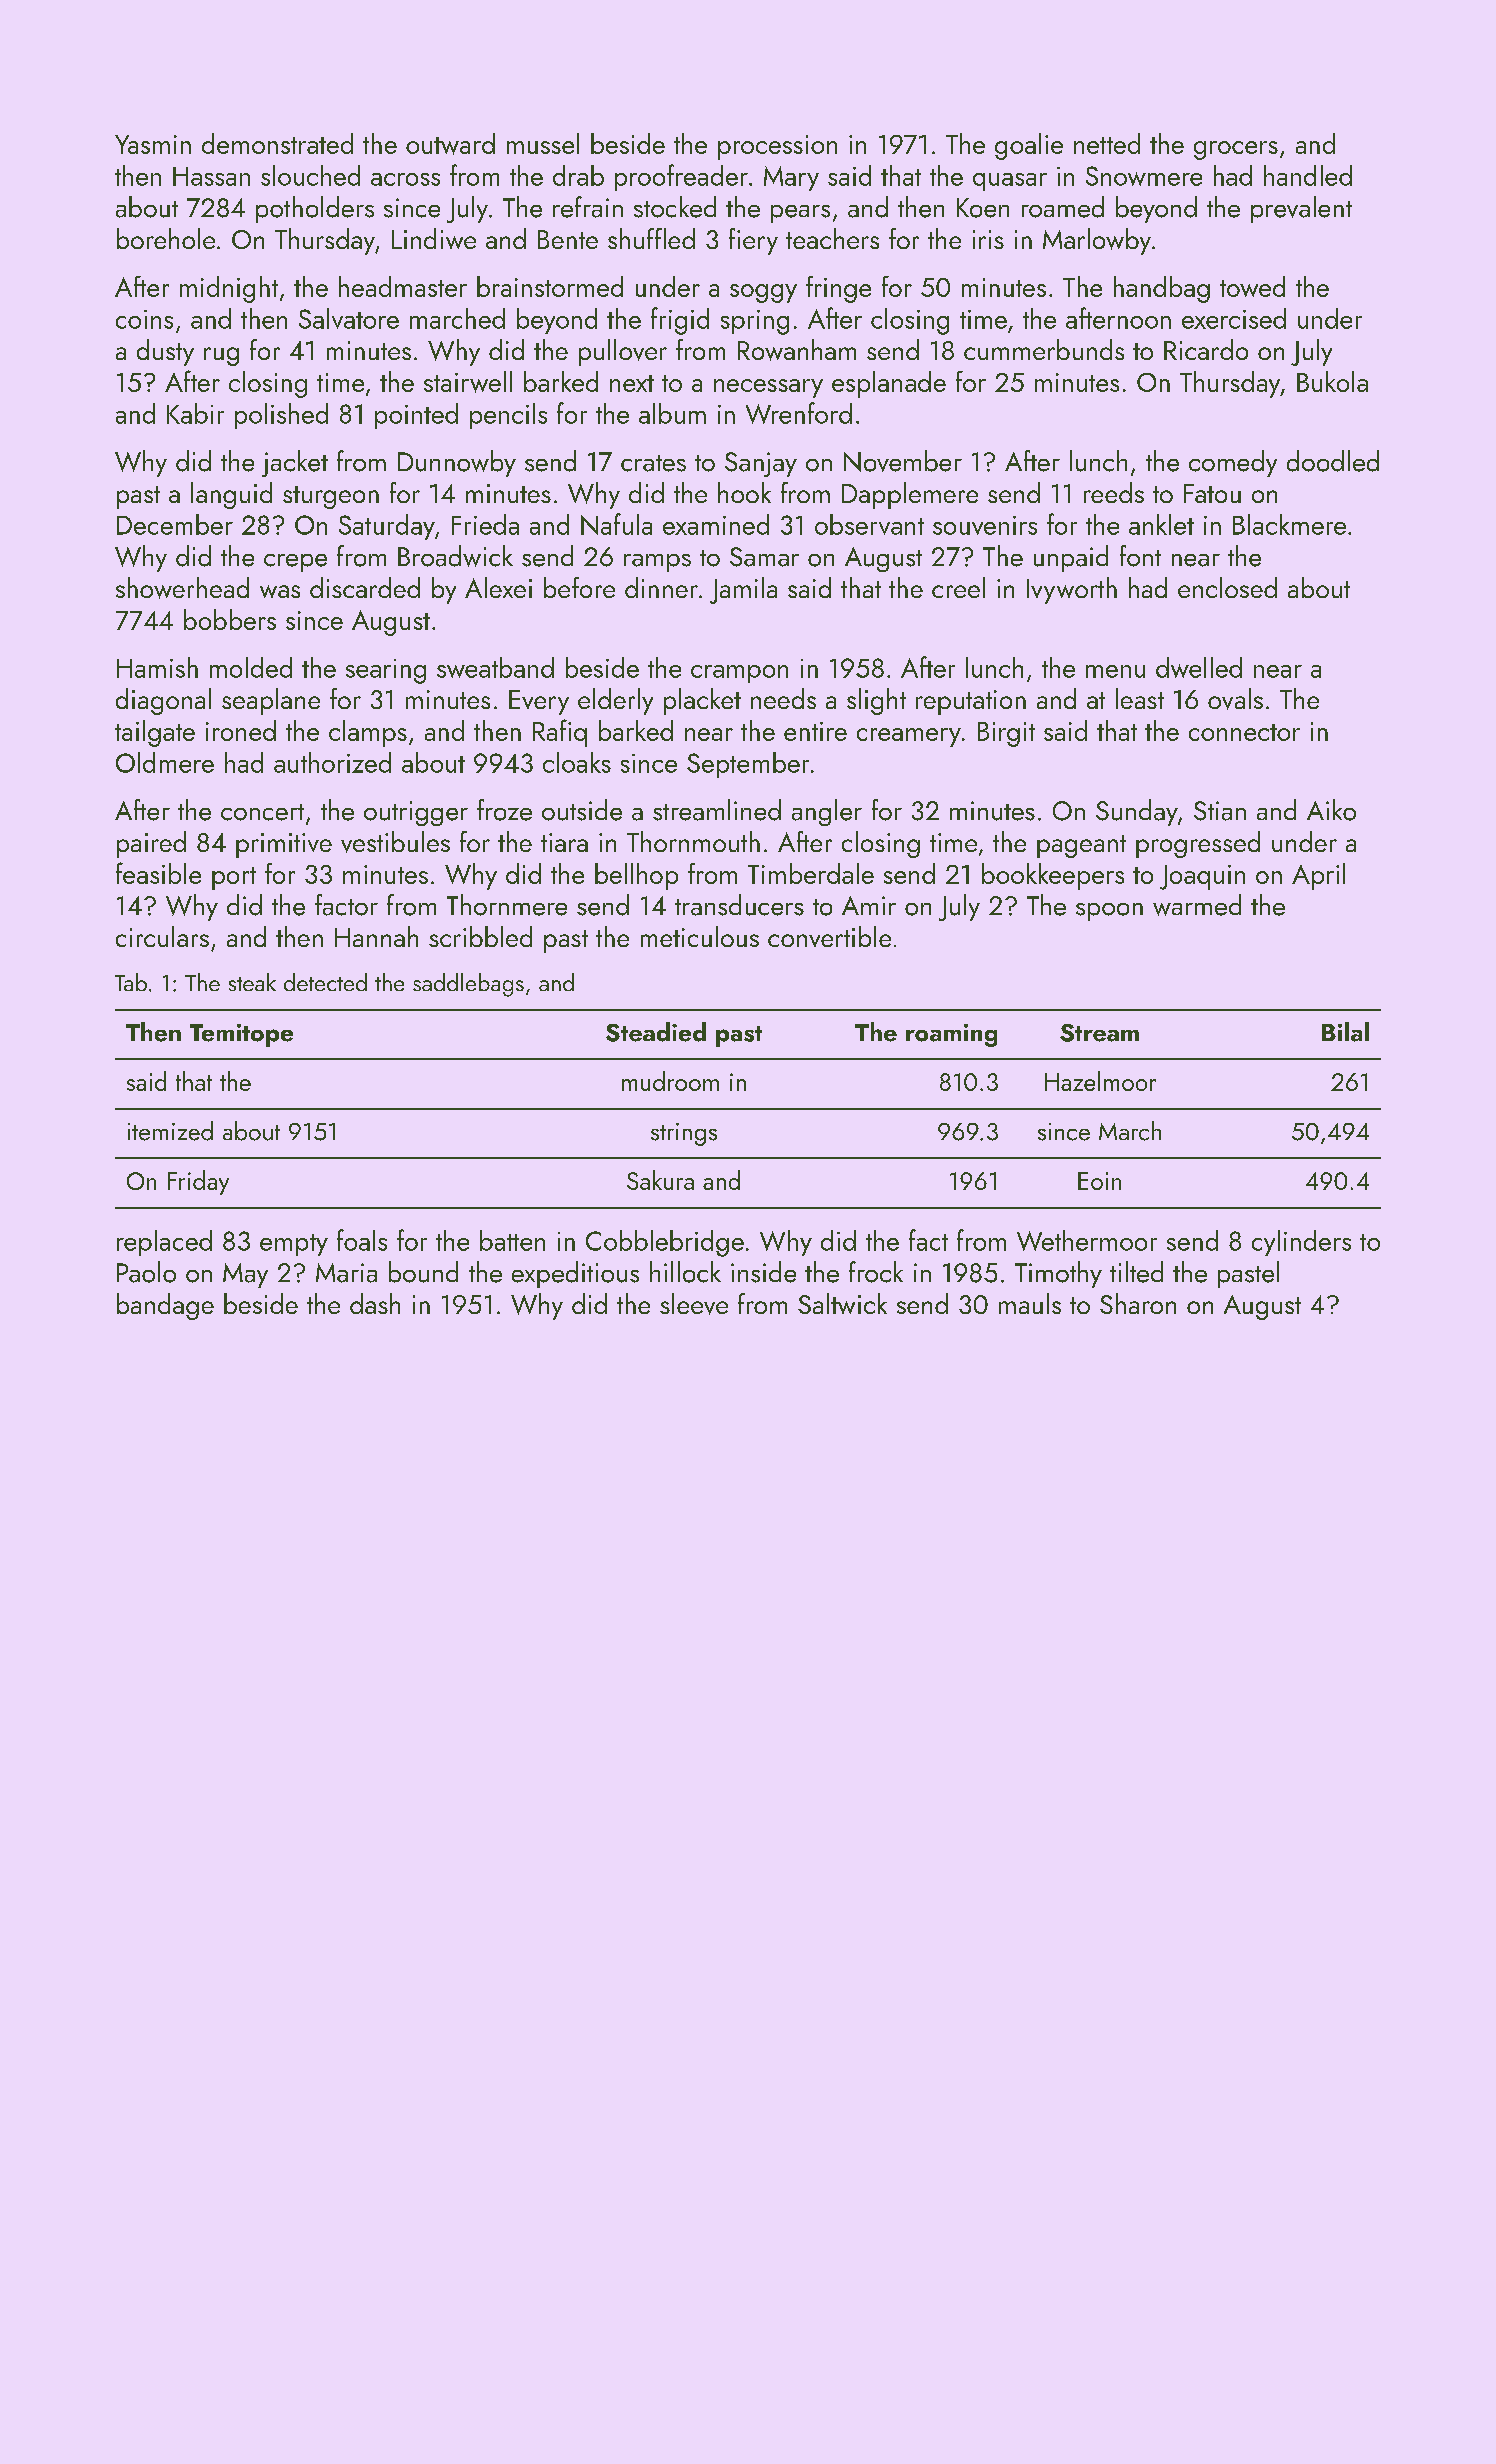  Describe the element at coordinates (295, 463) in the document. I see `jacket` at that location.
